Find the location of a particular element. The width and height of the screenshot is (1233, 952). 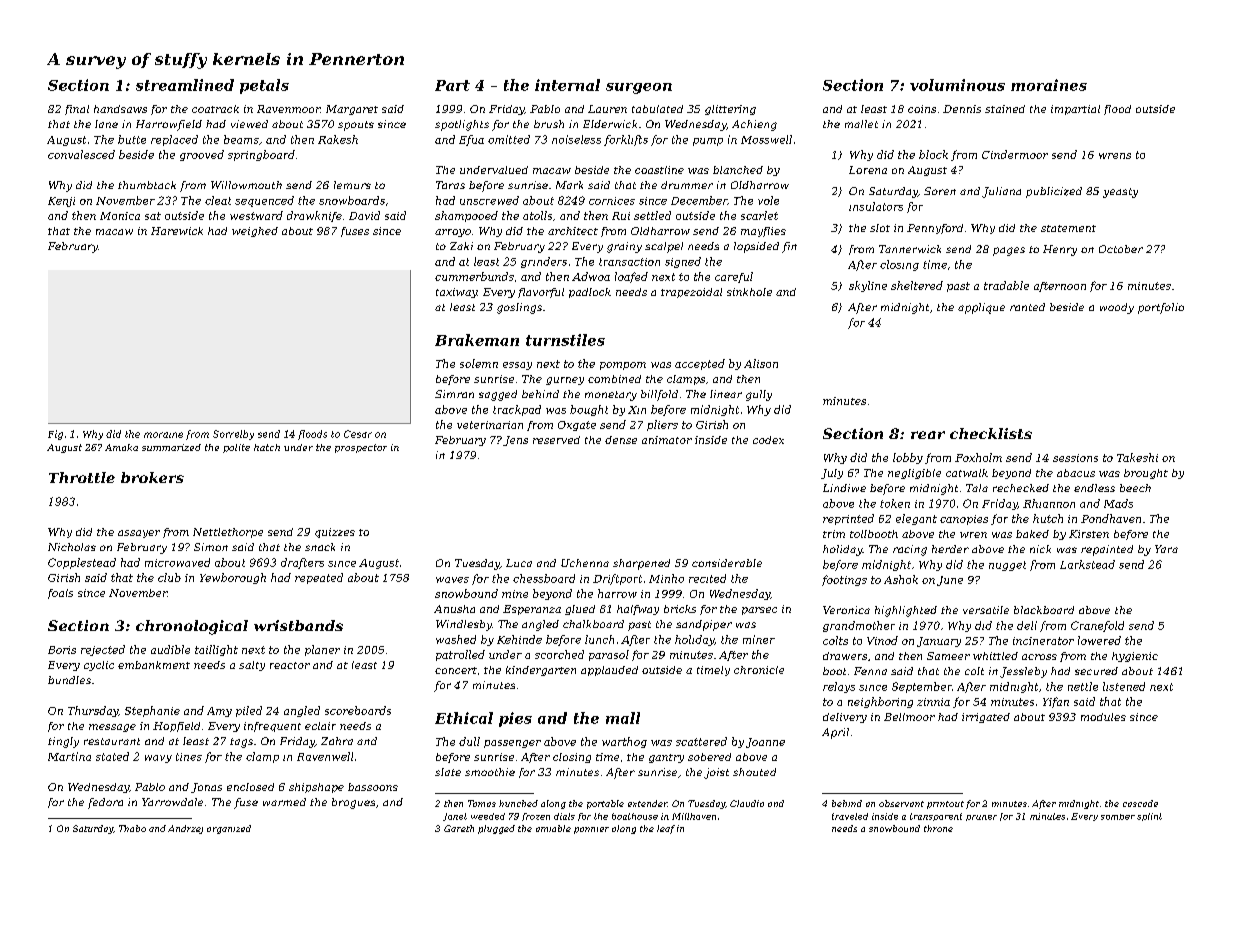

voluminous is located at coordinates (957, 85).
